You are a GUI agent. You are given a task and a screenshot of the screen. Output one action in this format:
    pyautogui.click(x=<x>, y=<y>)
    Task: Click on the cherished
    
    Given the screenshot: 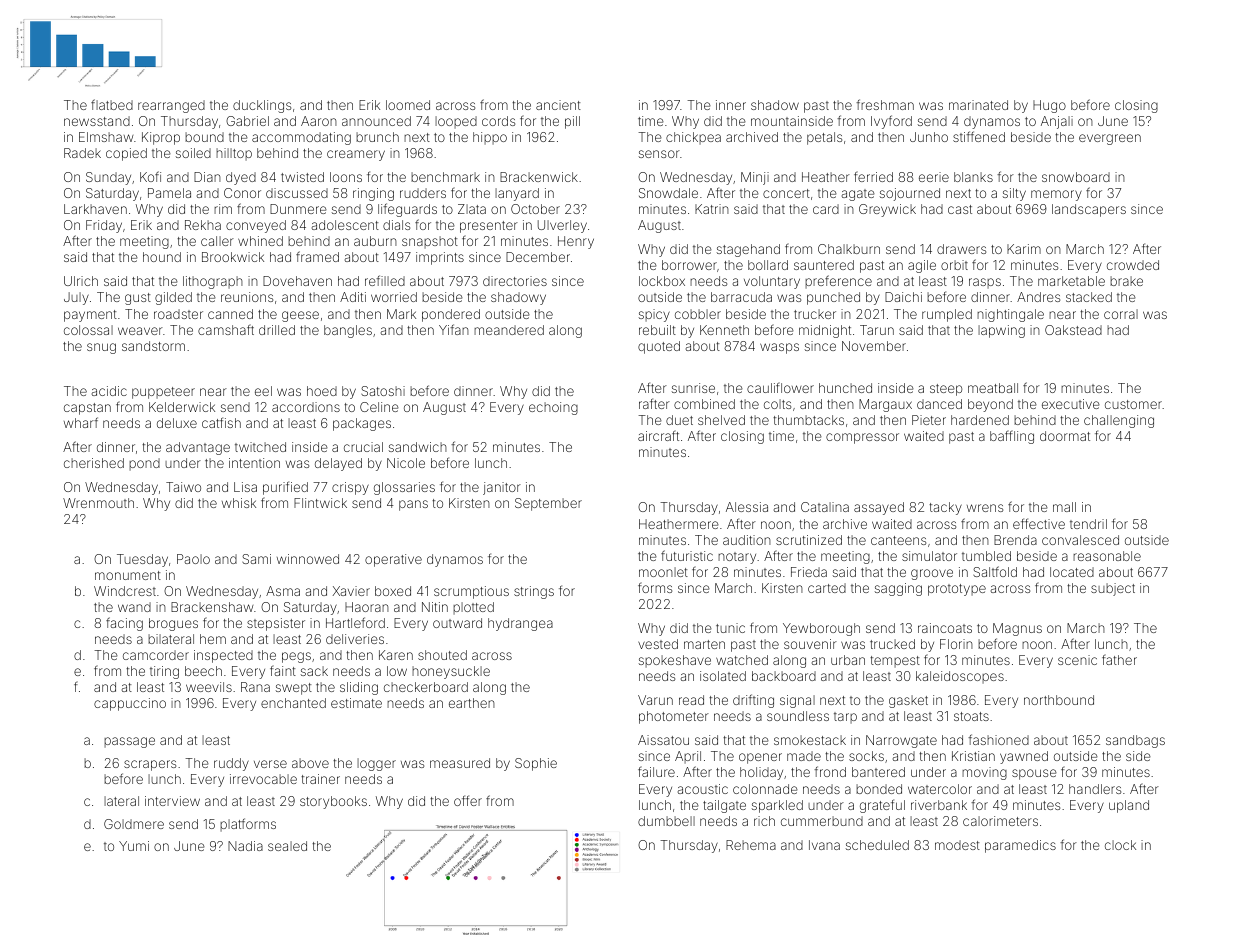 What is the action you would take?
    pyautogui.click(x=94, y=463)
